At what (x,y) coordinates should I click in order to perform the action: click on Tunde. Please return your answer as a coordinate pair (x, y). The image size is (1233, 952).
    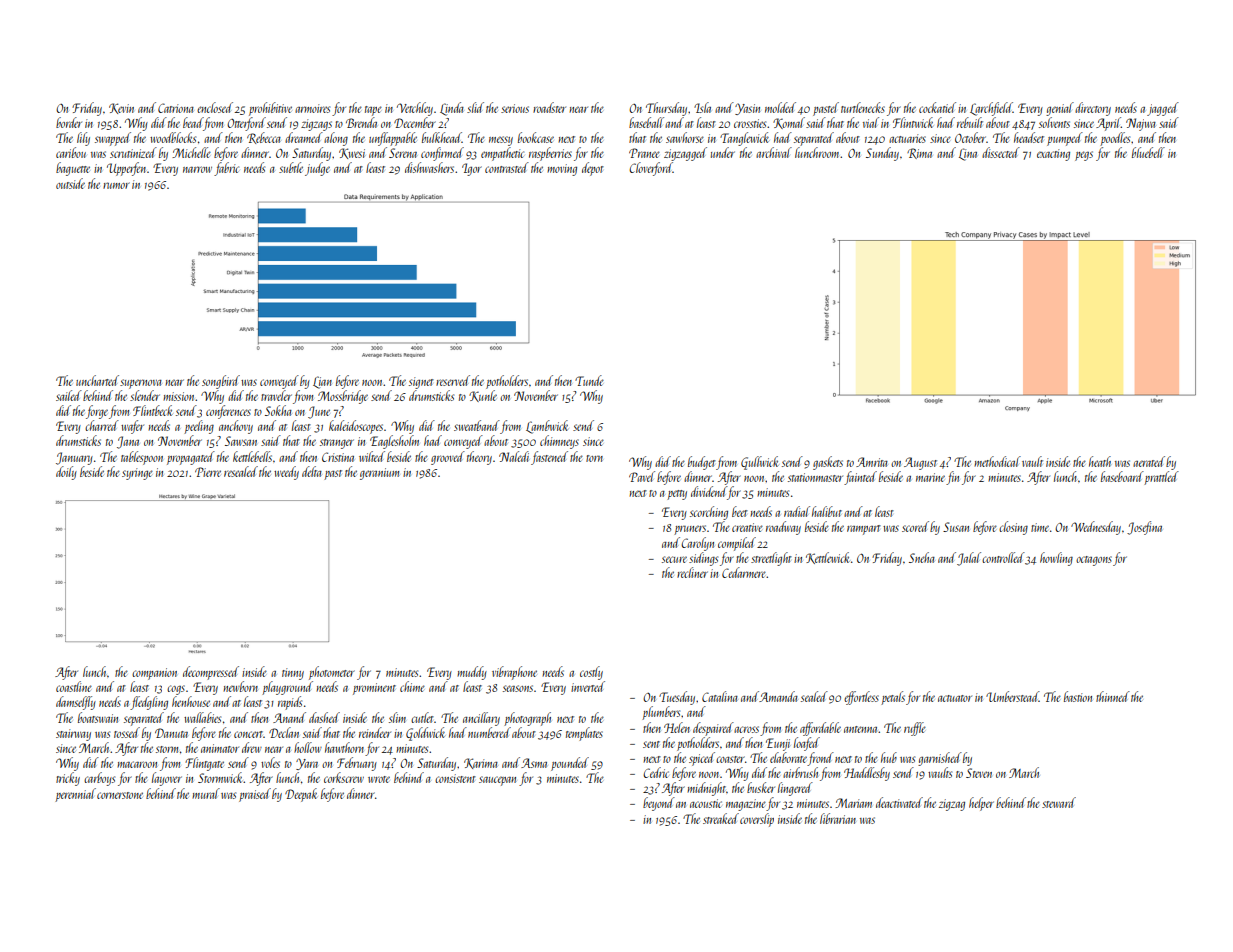
    Looking at the image, I should click on (589, 380).
